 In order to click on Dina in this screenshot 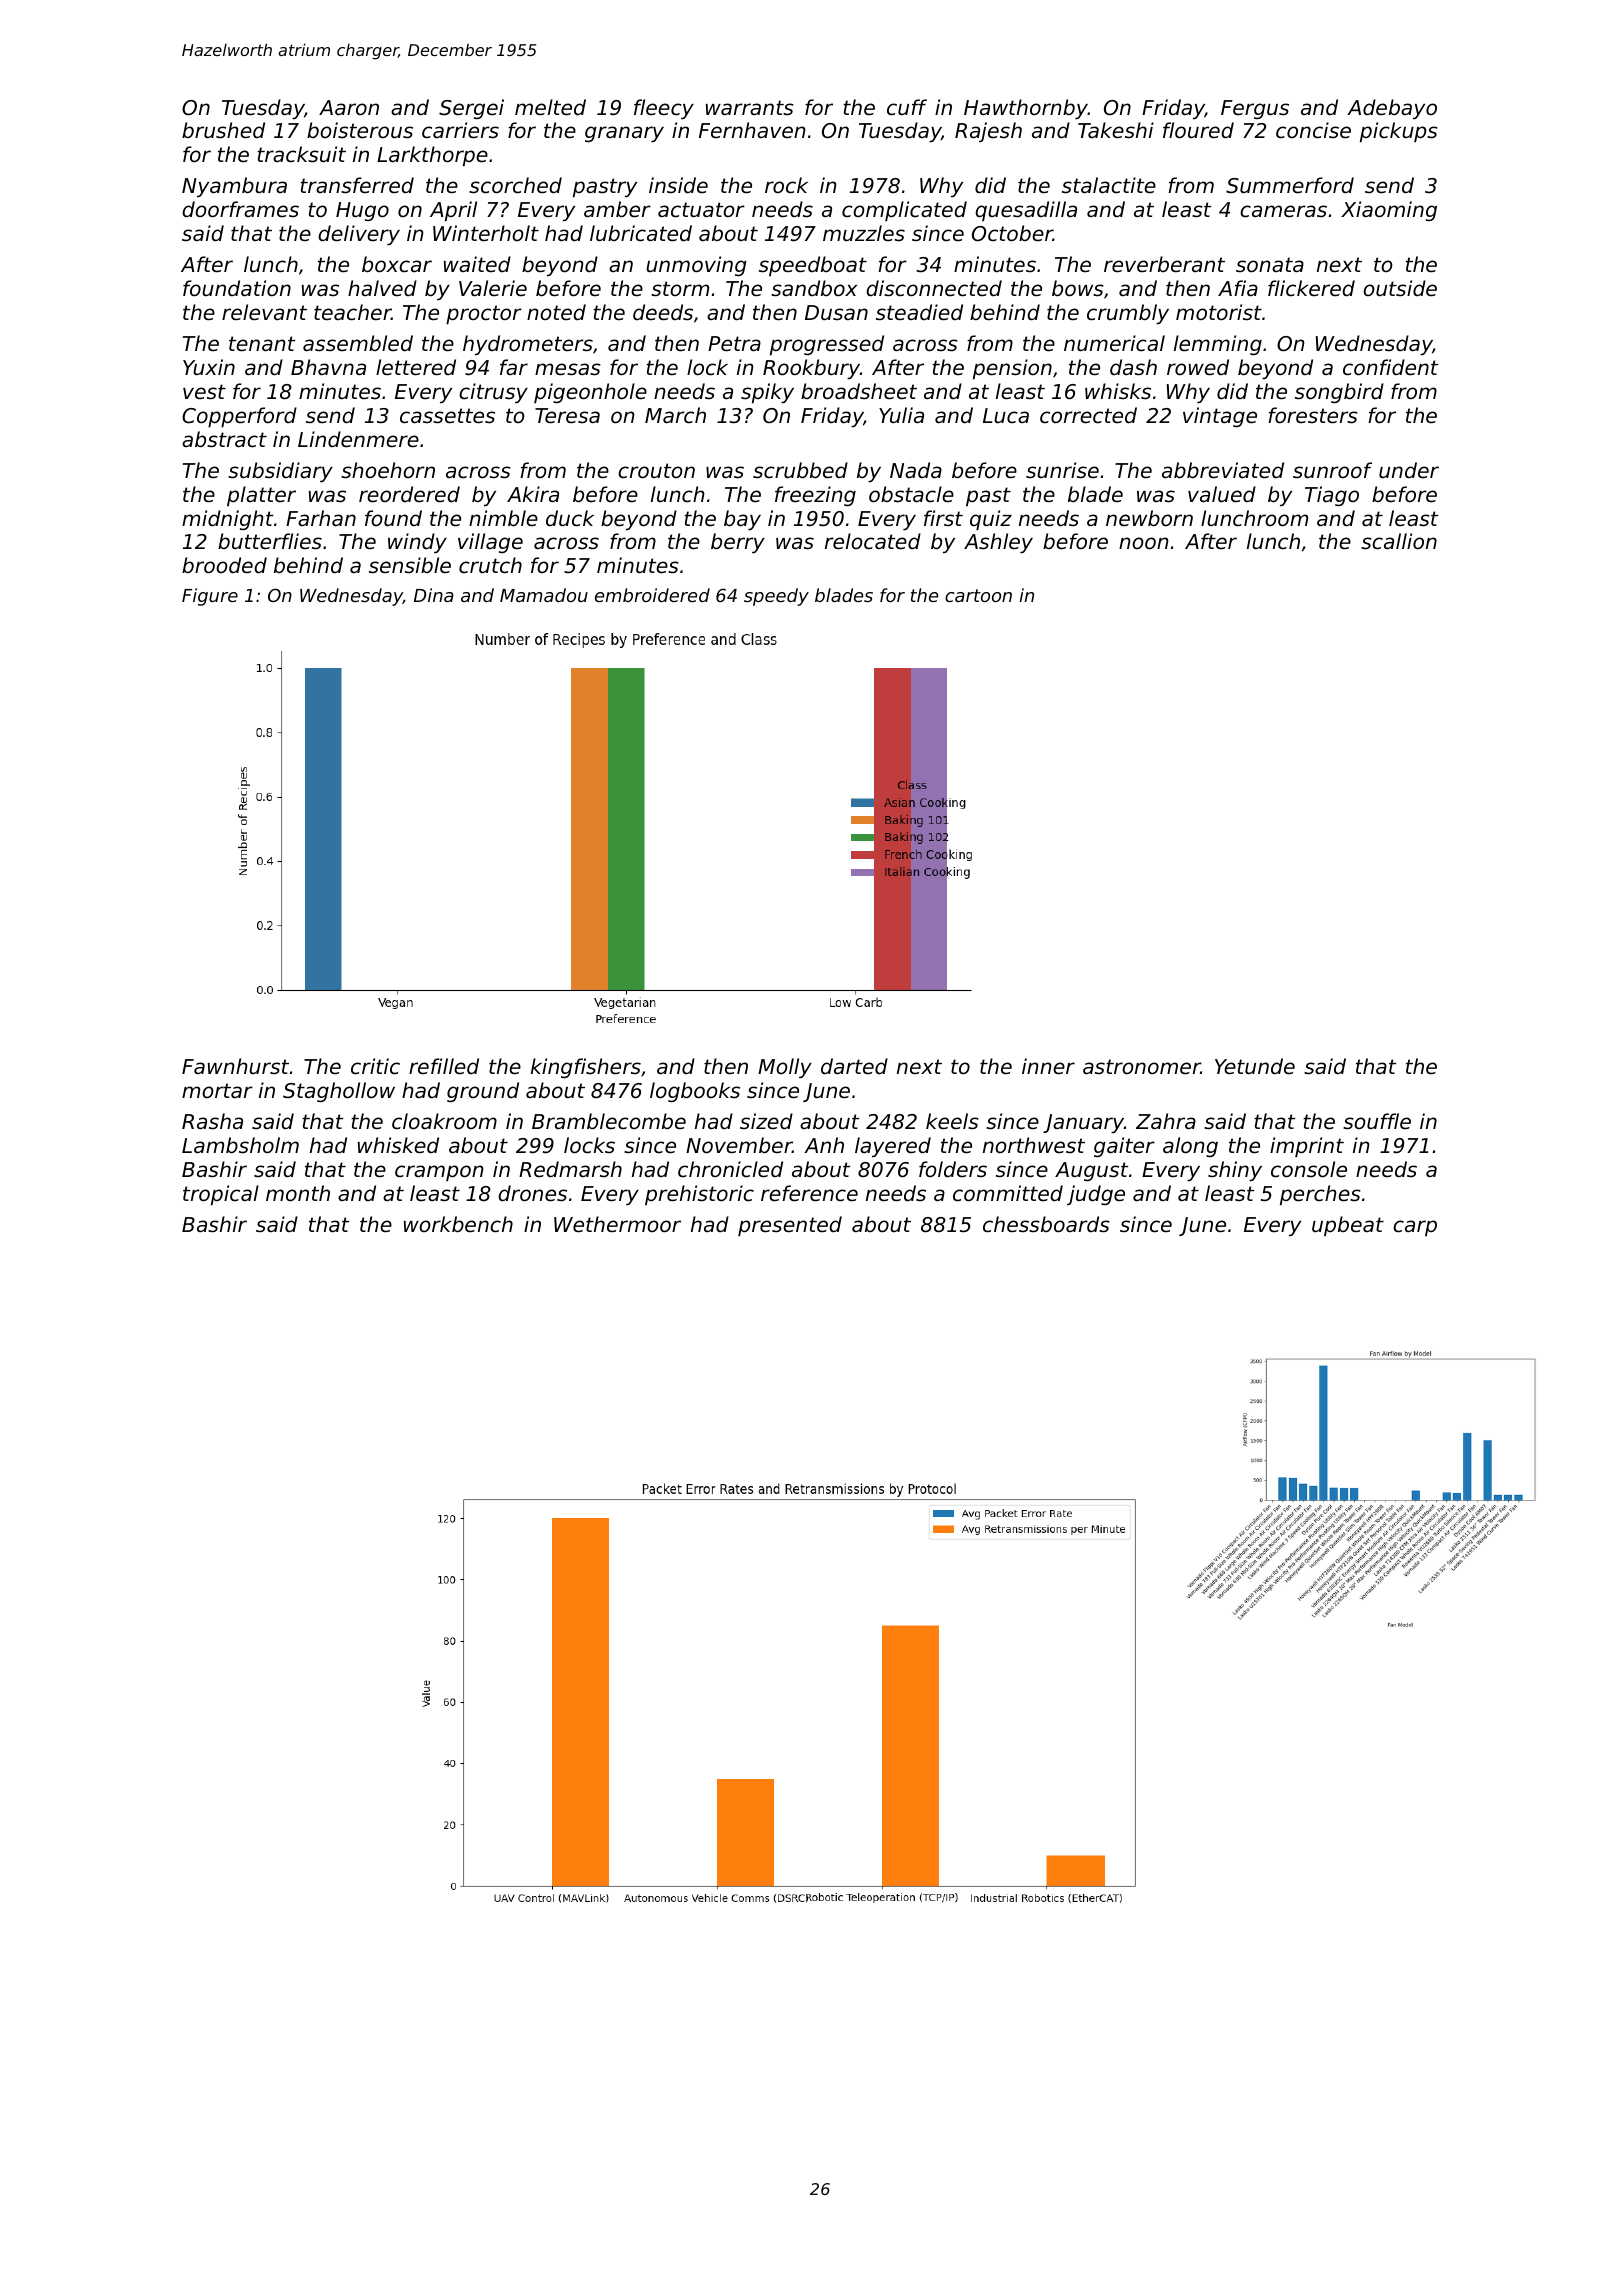, I will do `click(434, 595)`.
